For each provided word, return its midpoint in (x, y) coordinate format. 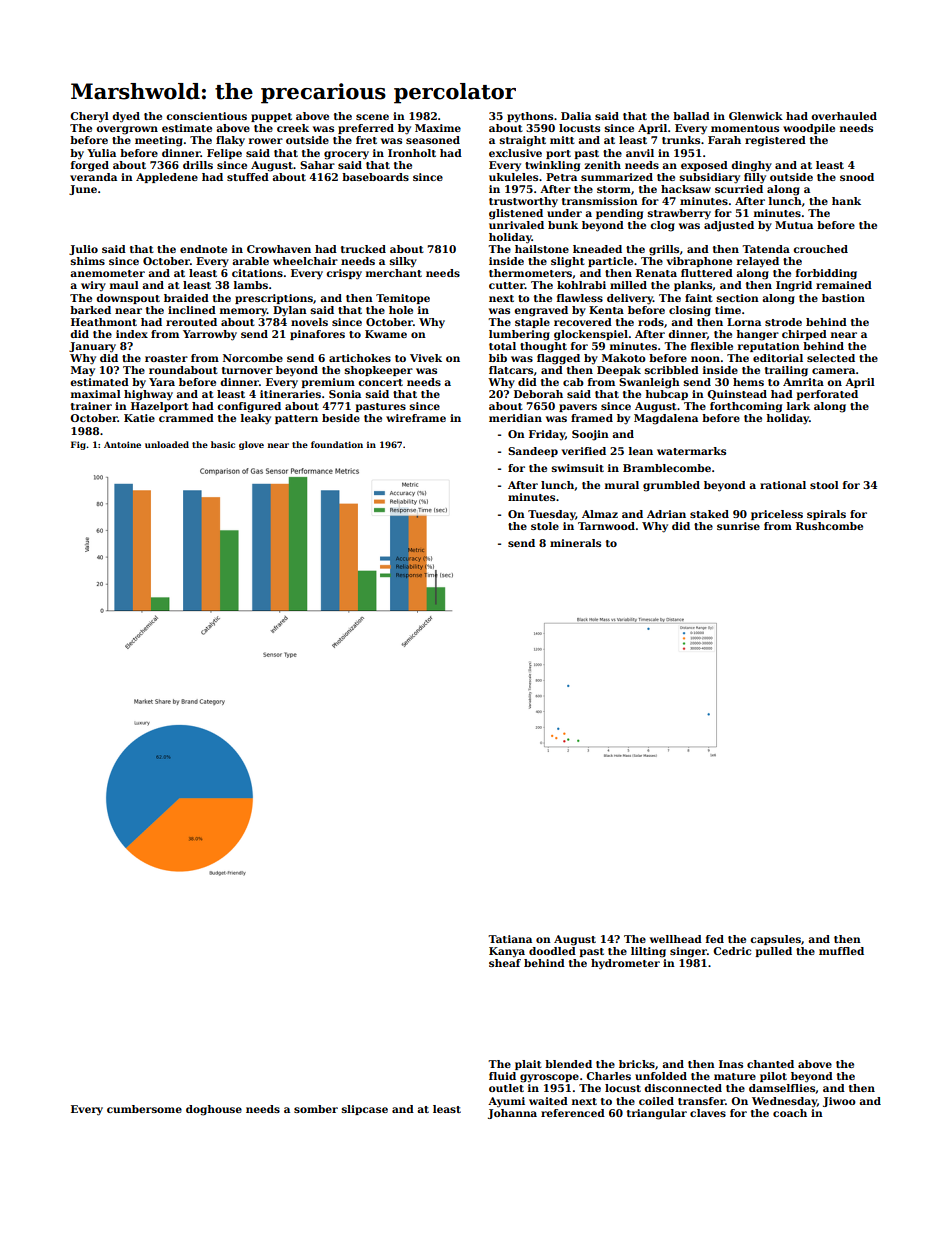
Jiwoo (839, 1102)
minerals (575, 543)
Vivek (426, 358)
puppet (271, 117)
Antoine (122, 444)
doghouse (214, 1110)
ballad (691, 116)
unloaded (167, 444)
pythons (530, 117)
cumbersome (144, 1109)
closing (690, 311)
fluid (502, 1076)
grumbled (671, 486)
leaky (256, 419)
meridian (515, 418)
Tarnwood (606, 526)
